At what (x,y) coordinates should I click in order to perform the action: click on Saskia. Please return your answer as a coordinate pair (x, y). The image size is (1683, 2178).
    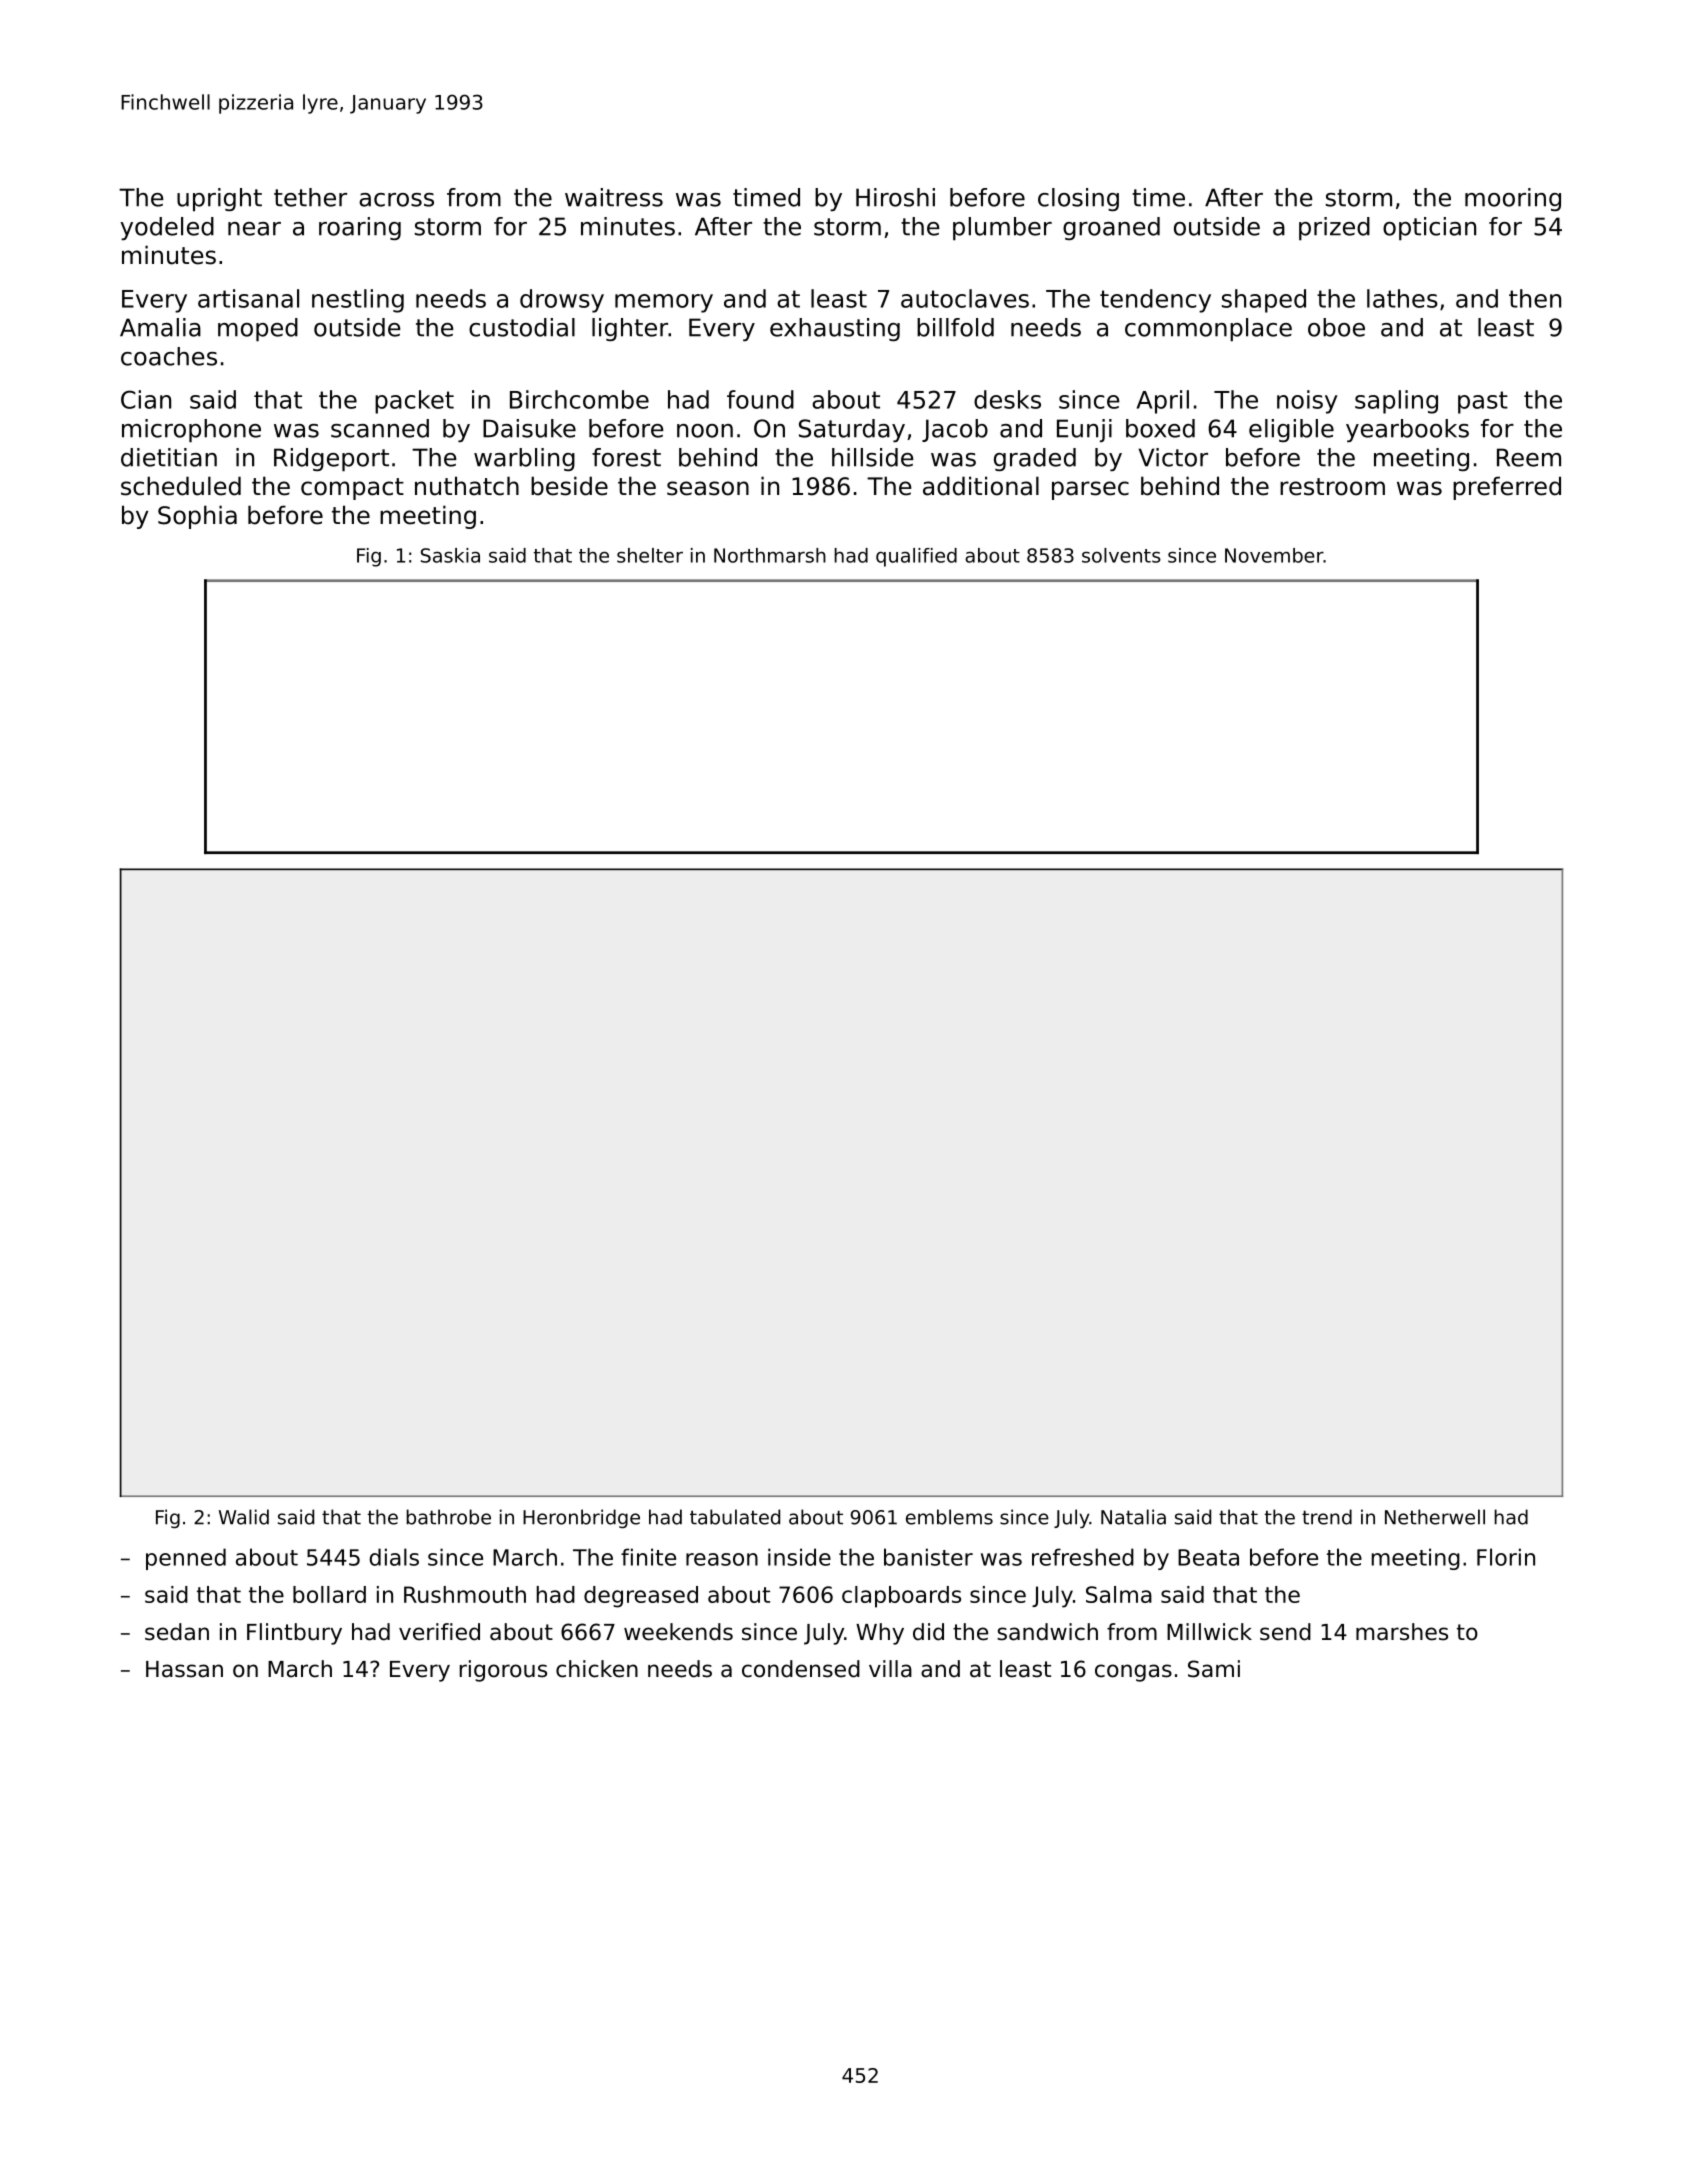
    Looking at the image, I should click on (450, 555).
